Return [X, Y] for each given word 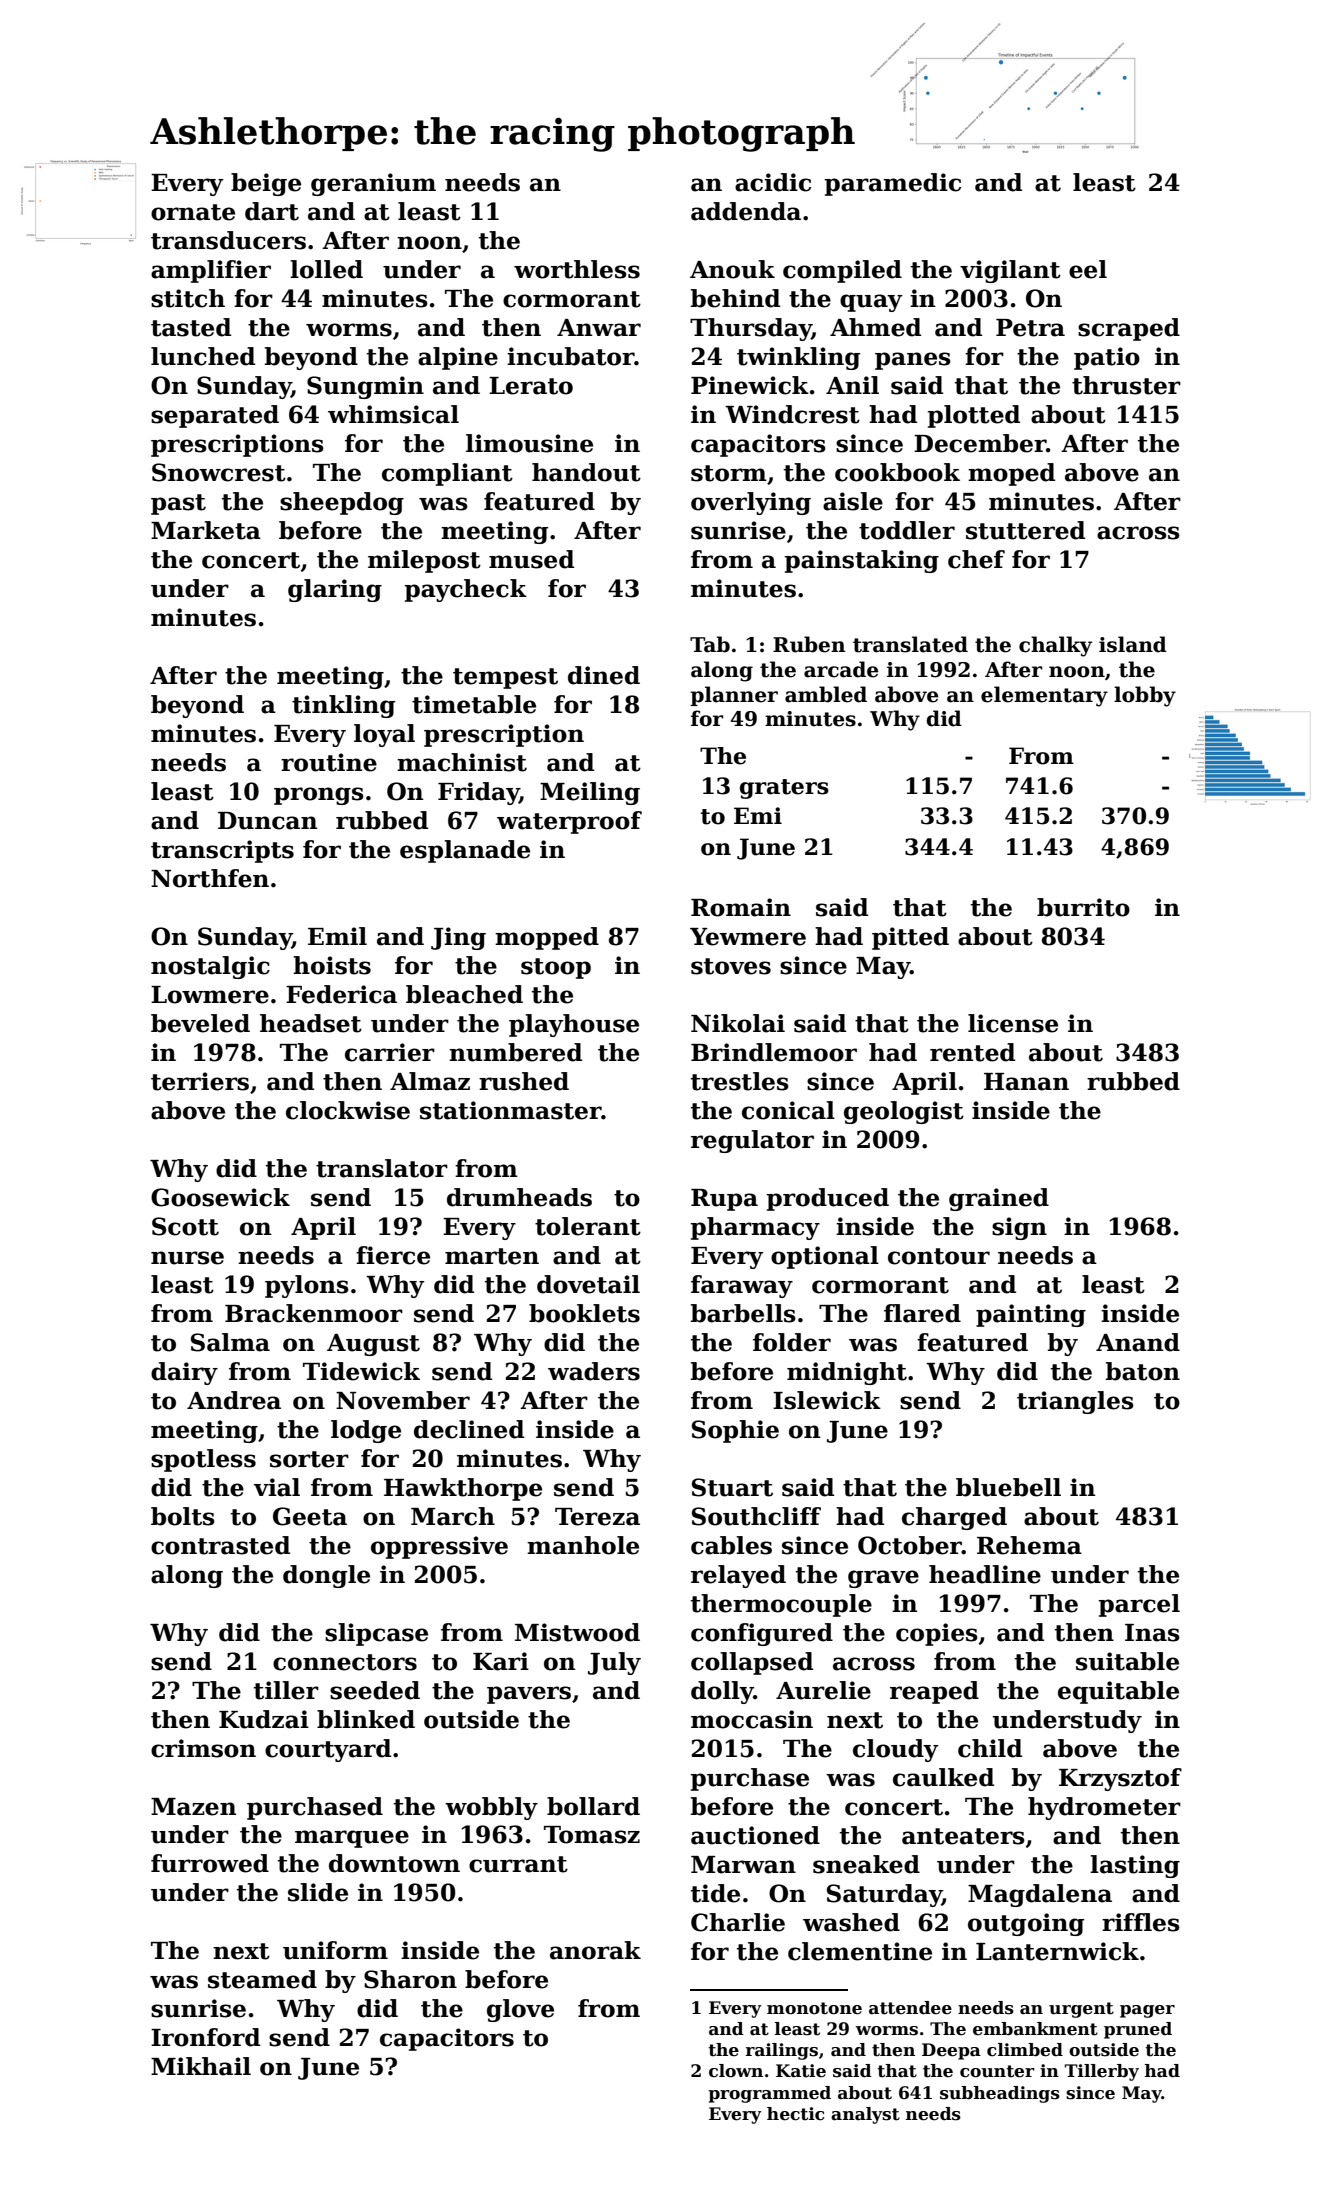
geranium [373, 184]
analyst [865, 2115]
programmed [769, 2094]
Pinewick [750, 385]
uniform [335, 1950]
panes [913, 361]
